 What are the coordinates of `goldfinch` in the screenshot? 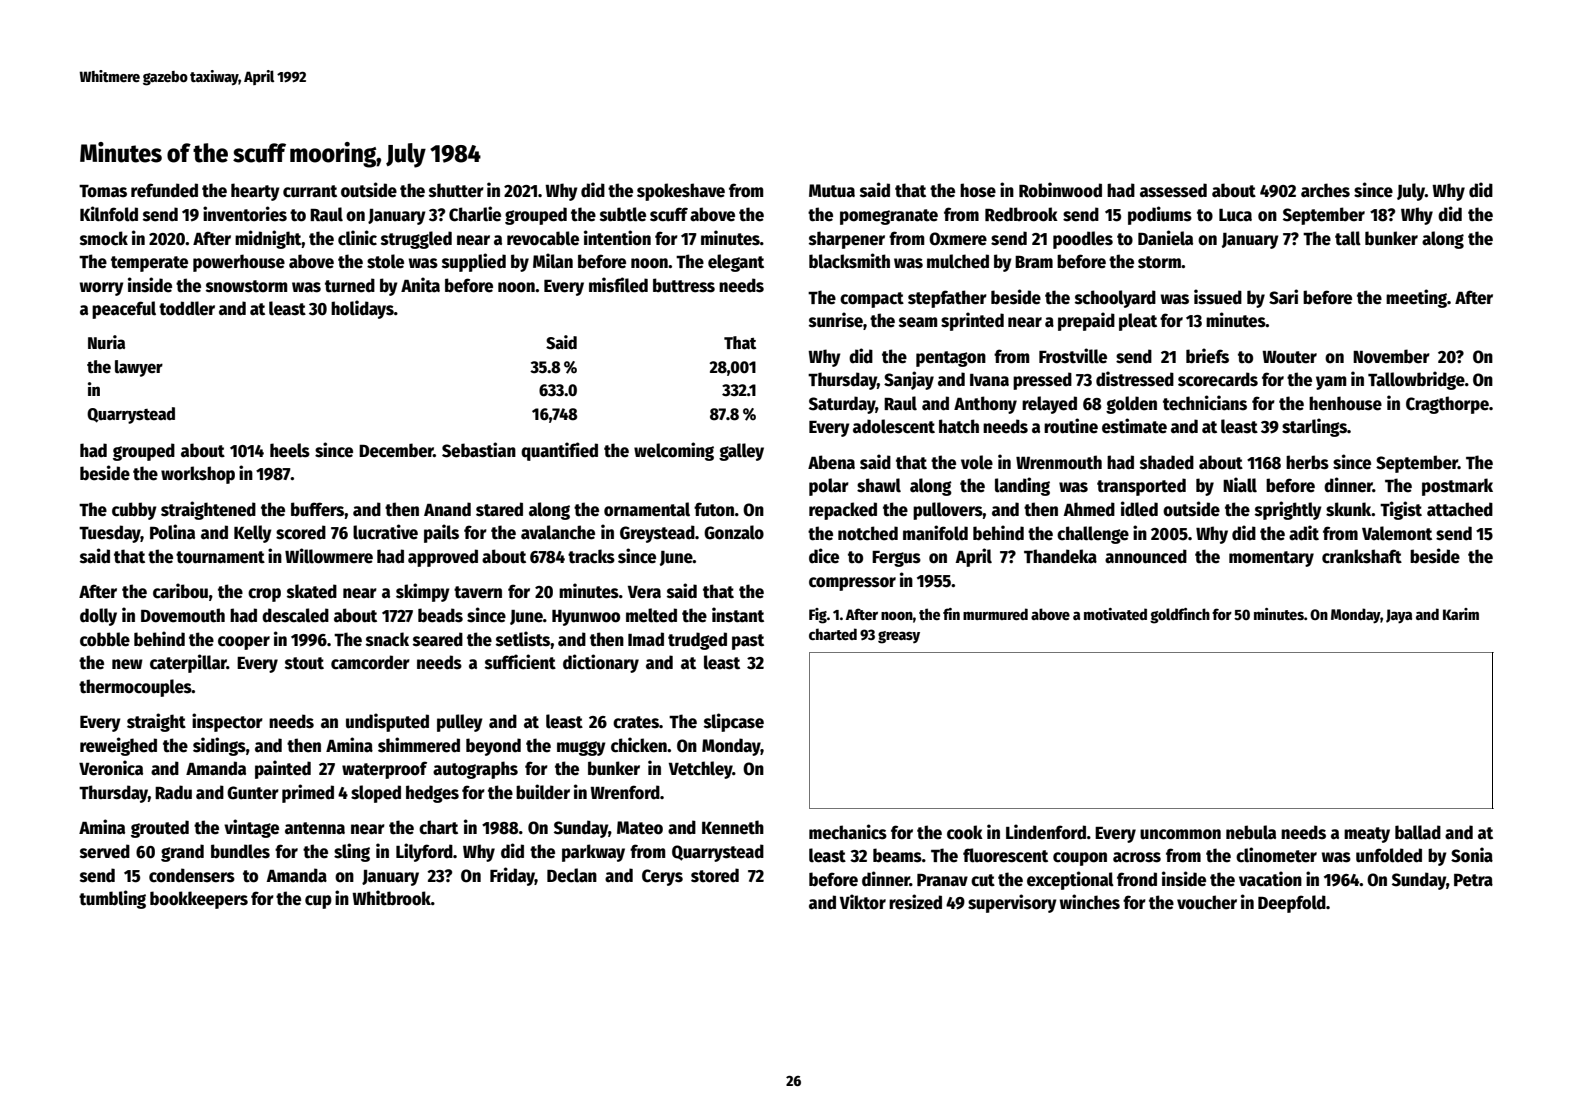 It's located at (1180, 616).
